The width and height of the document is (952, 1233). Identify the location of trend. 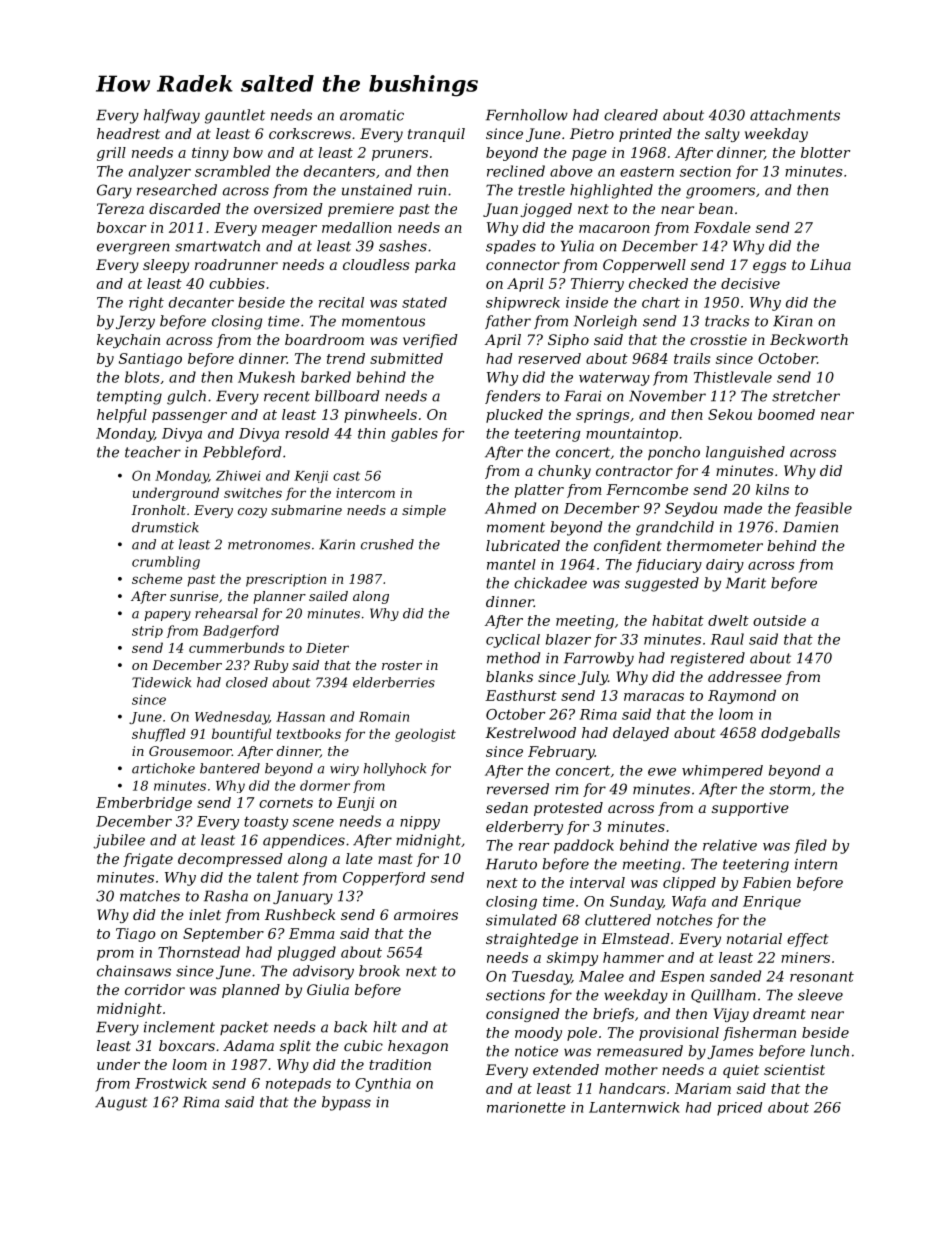
(346, 358).
